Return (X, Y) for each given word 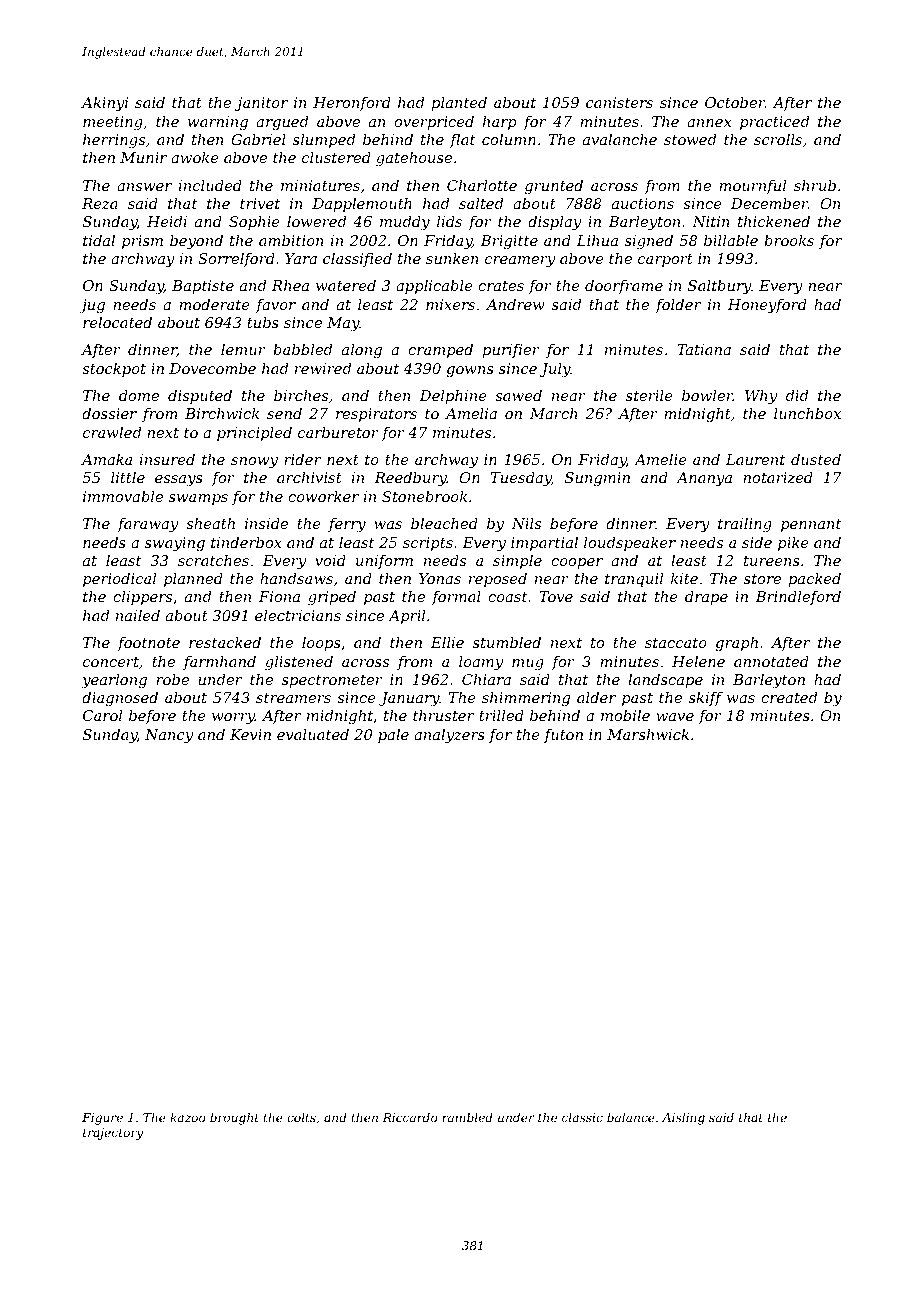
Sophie (254, 223)
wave (675, 717)
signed (649, 242)
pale (393, 736)
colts (301, 1117)
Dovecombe (212, 368)
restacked (225, 642)
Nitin (711, 221)
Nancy (169, 736)
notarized (778, 478)
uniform (384, 562)
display (554, 223)
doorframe (624, 287)
